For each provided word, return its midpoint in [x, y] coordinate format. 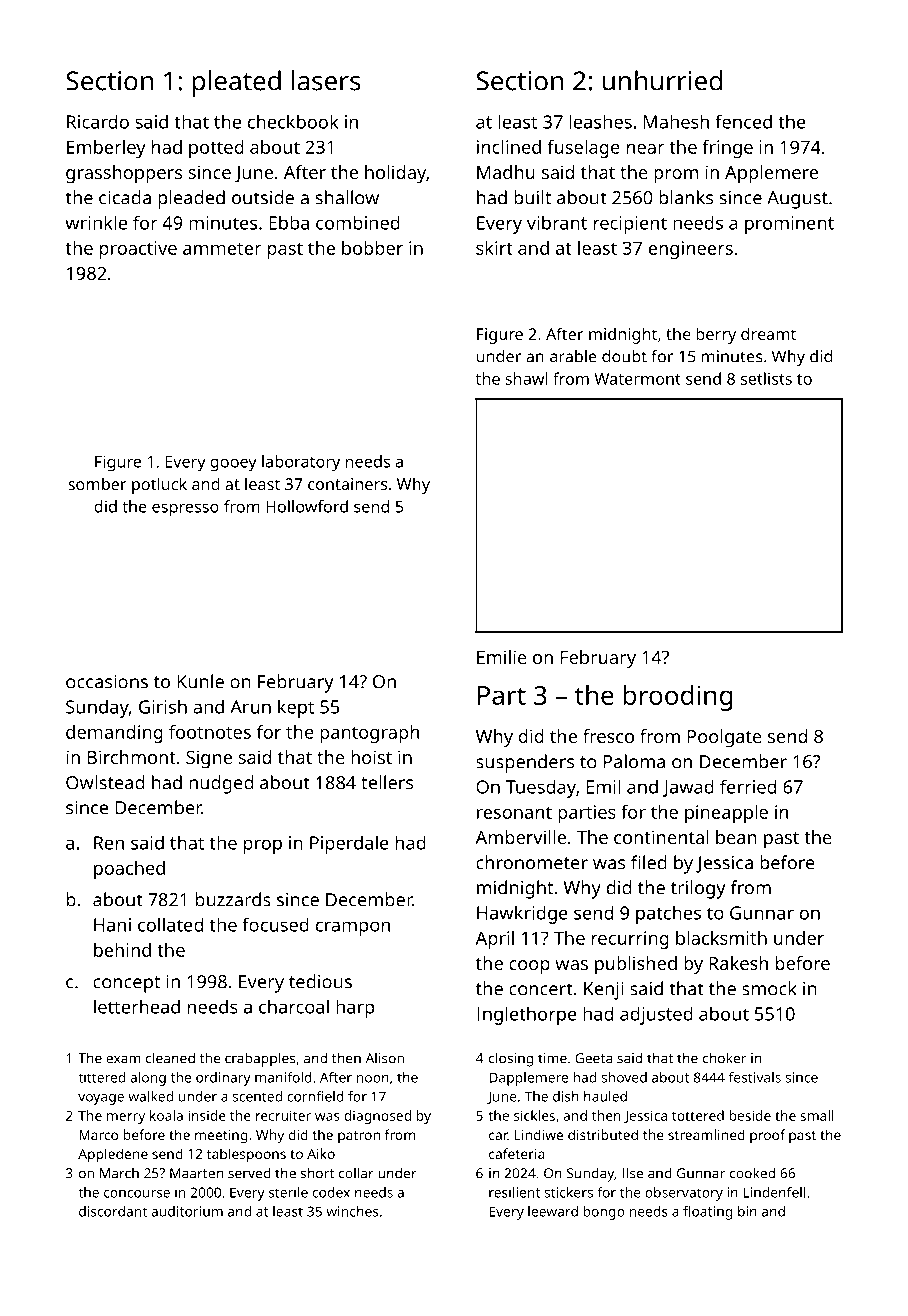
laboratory [301, 463]
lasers [326, 80]
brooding [678, 698]
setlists [766, 378]
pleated [236, 83]
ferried [748, 786]
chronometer [532, 862]
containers [348, 484]
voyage [101, 1099]
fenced [743, 121]
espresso [185, 510]
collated [170, 924]
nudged [221, 784]
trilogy [698, 889]
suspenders [525, 763]
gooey [233, 465]
